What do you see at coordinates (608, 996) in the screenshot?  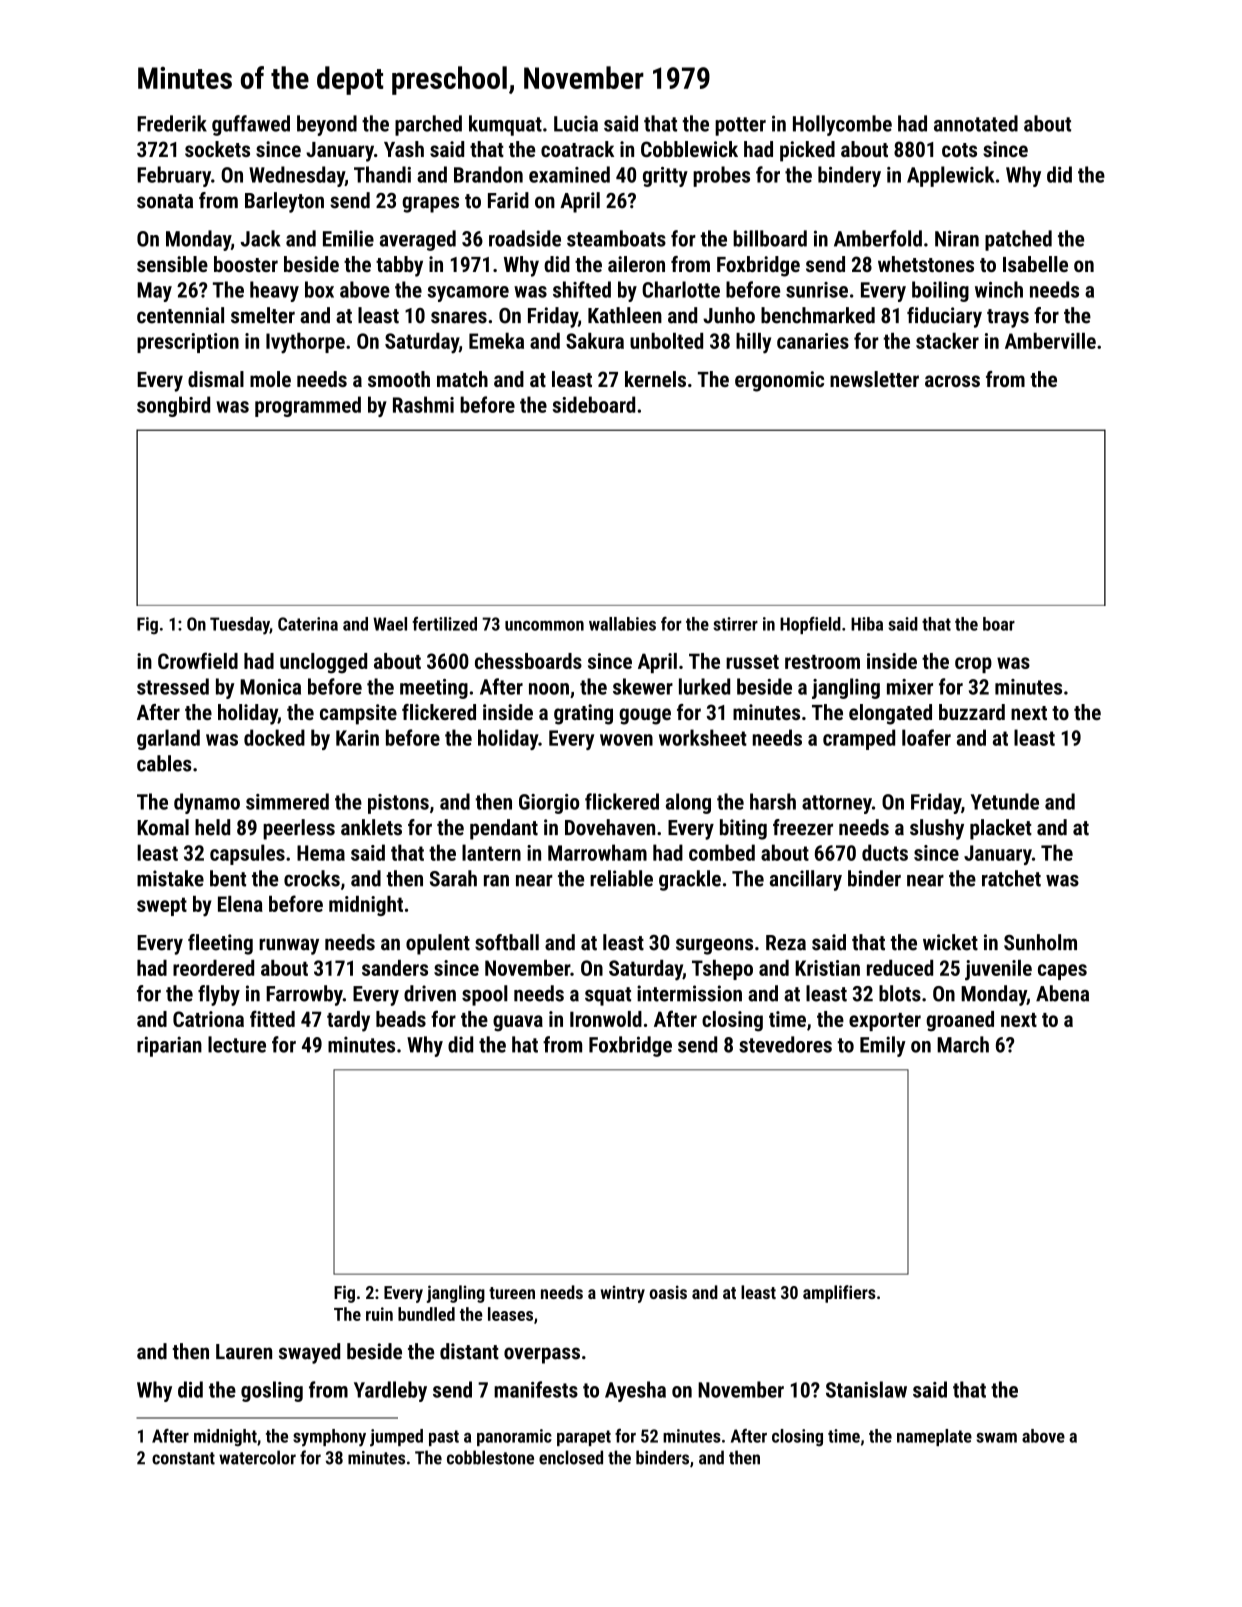 I see `squat` at bounding box center [608, 996].
